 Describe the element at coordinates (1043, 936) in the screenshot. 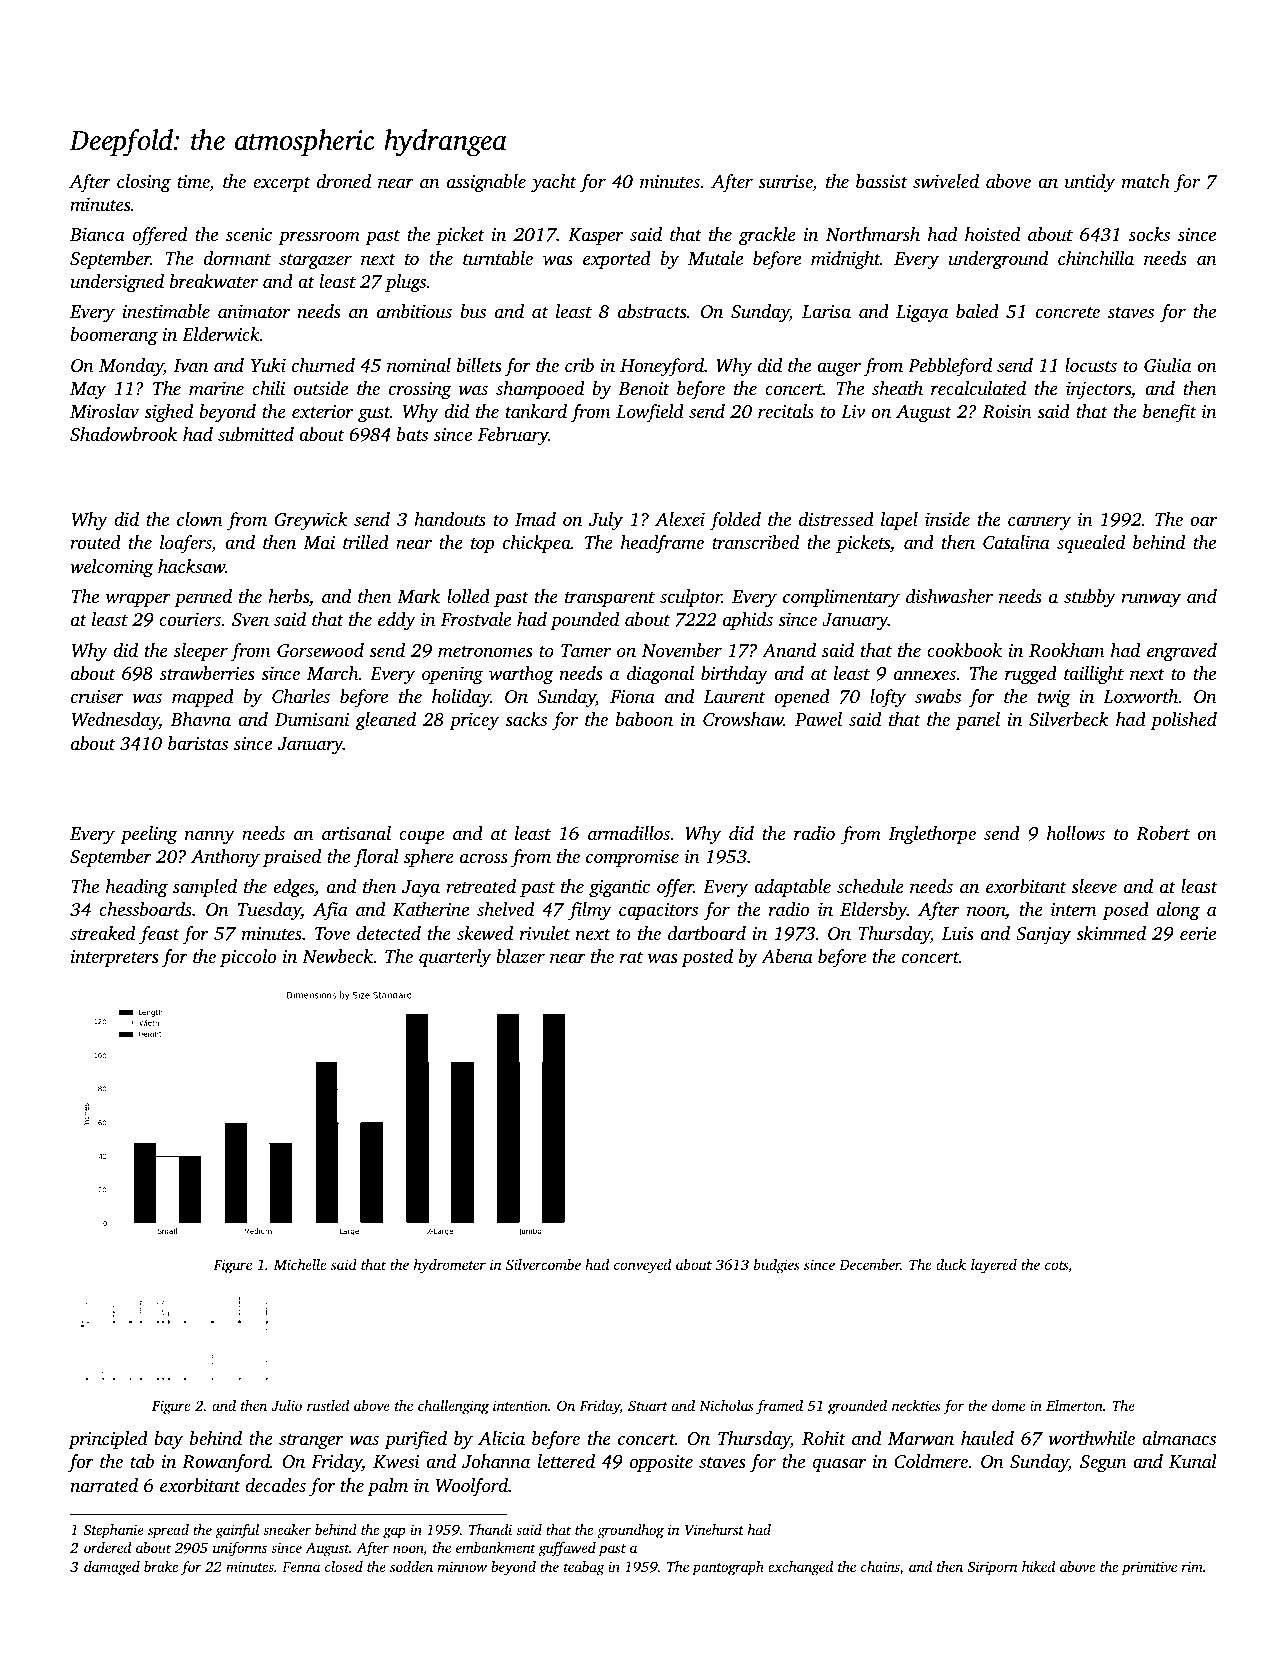

I see `Sanjay` at that location.
